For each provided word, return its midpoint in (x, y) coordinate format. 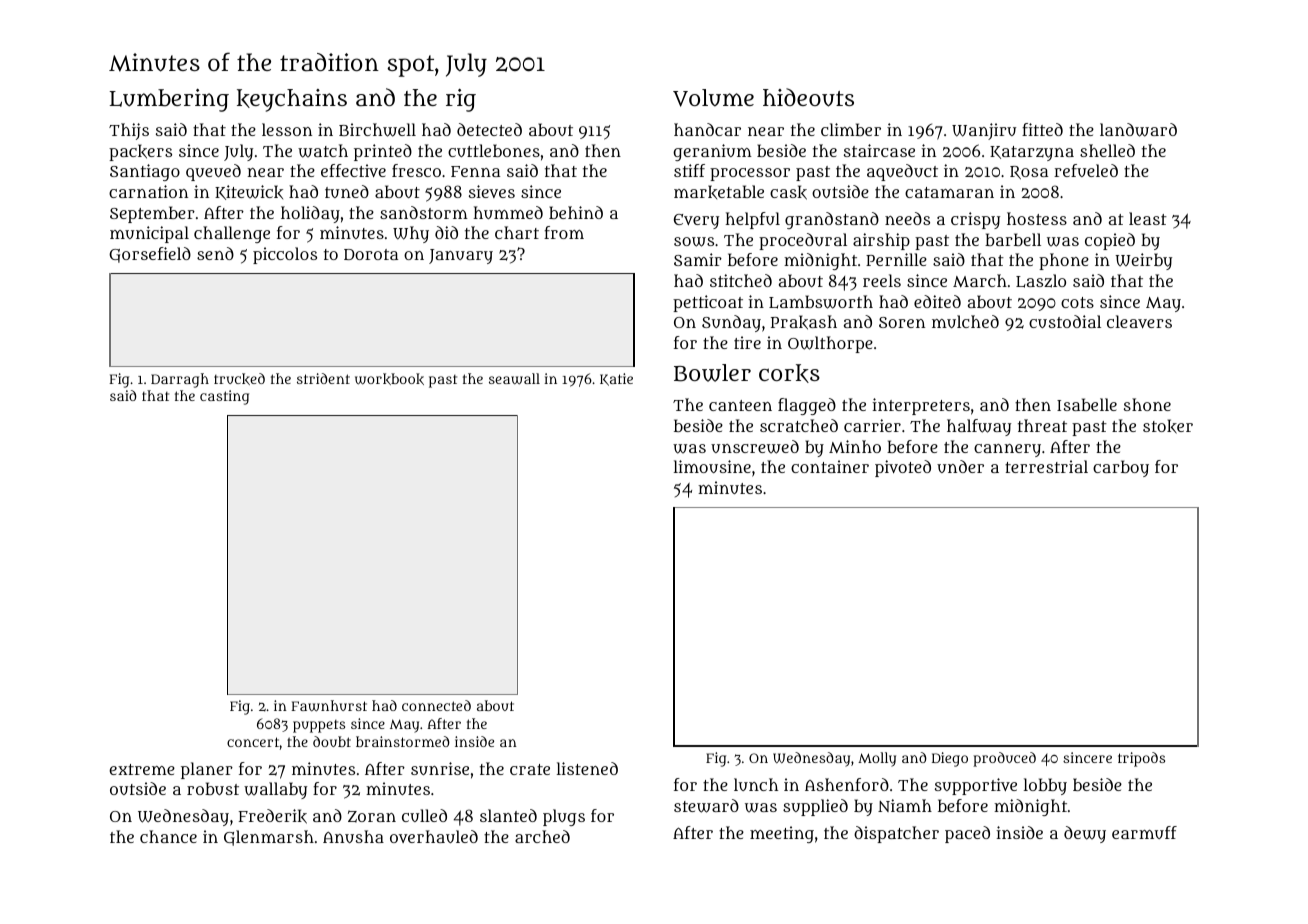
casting (224, 397)
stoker (1168, 426)
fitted (1042, 129)
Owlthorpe (830, 344)
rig (461, 100)
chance (168, 836)
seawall (514, 379)
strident (323, 378)
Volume (713, 98)
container (830, 466)
